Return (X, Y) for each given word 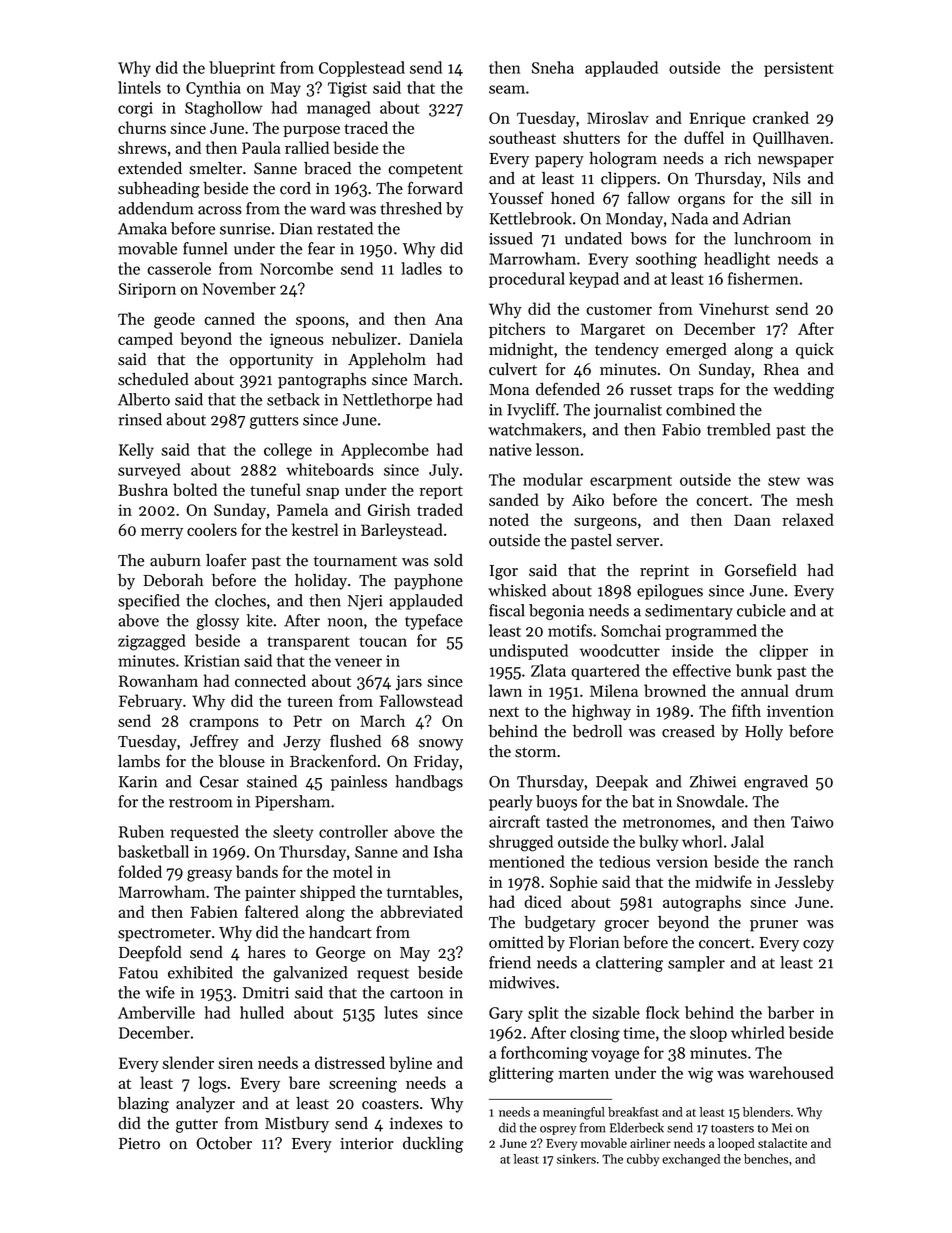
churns (142, 127)
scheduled (153, 379)
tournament (355, 561)
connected (270, 680)
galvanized (310, 974)
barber (791, 1012)
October (224, 1143)
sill (801, 198)
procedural (527, 280)
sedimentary (689, 612)
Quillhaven (791, 139)
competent (425, 171)
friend (510, 962)
